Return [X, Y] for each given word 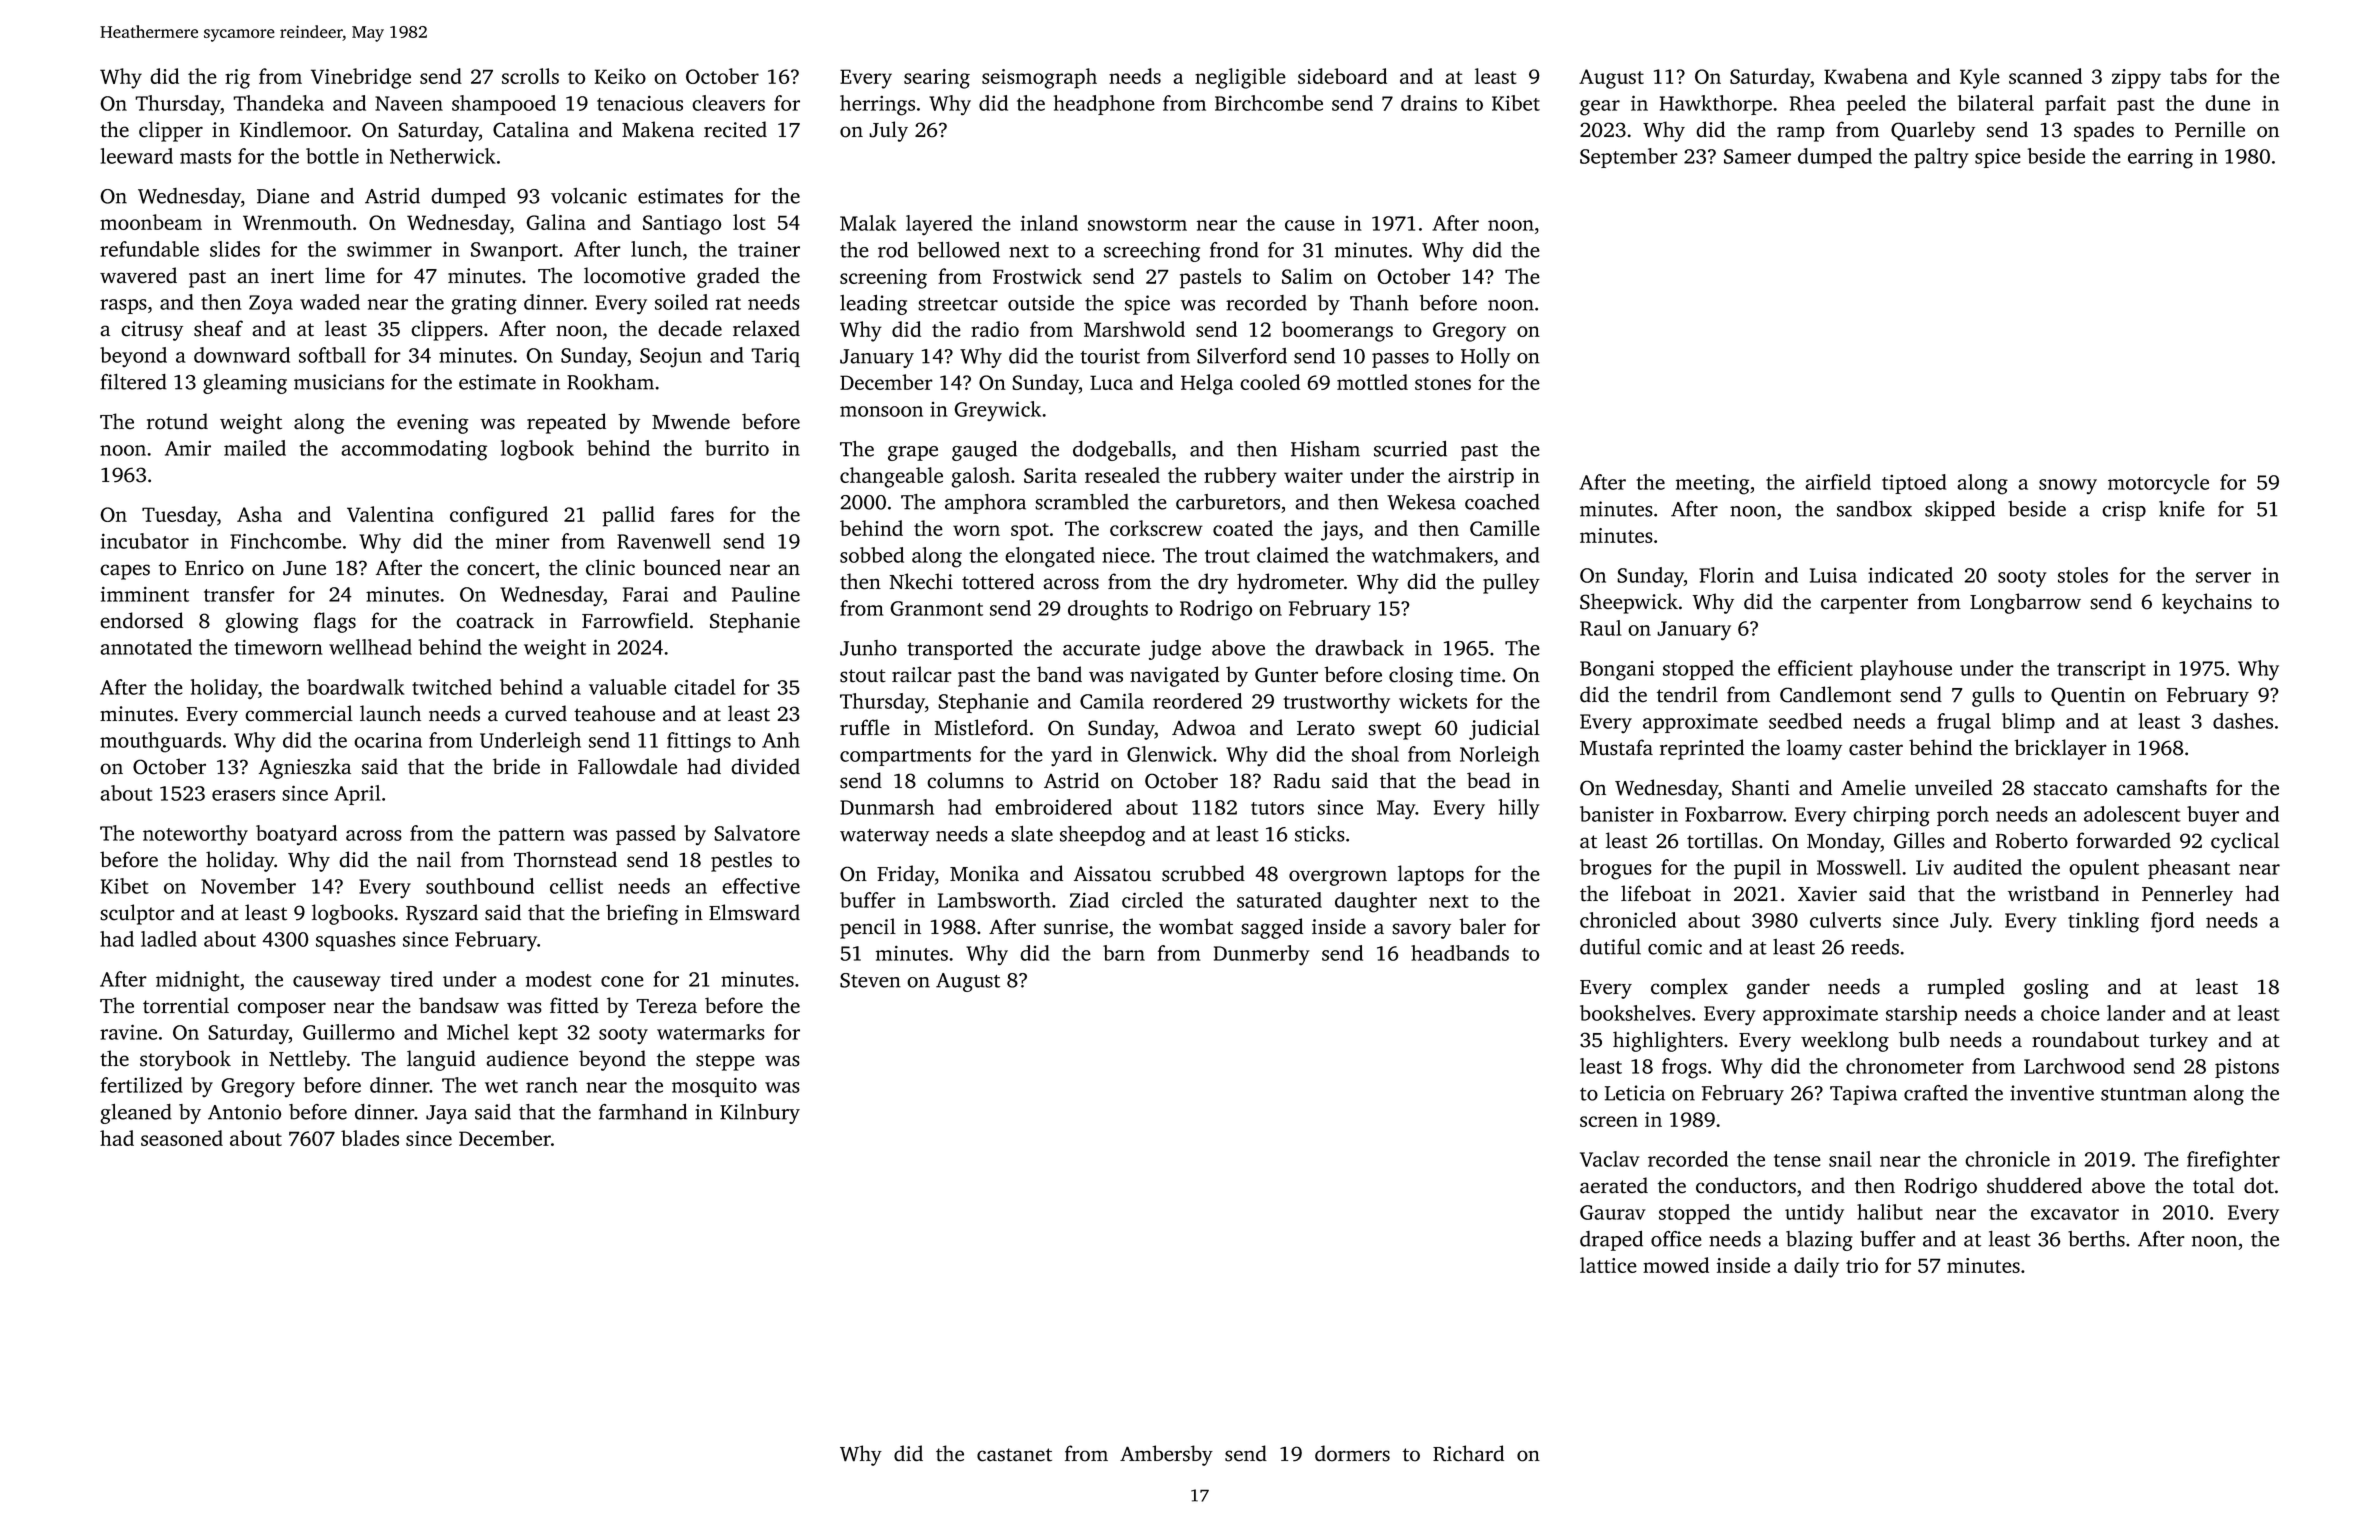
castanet [1014, 1455]
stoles [2083, 575]
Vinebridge [361, 78]
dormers [1352, 1453]
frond [1234, 250]
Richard [1468, 1453]
